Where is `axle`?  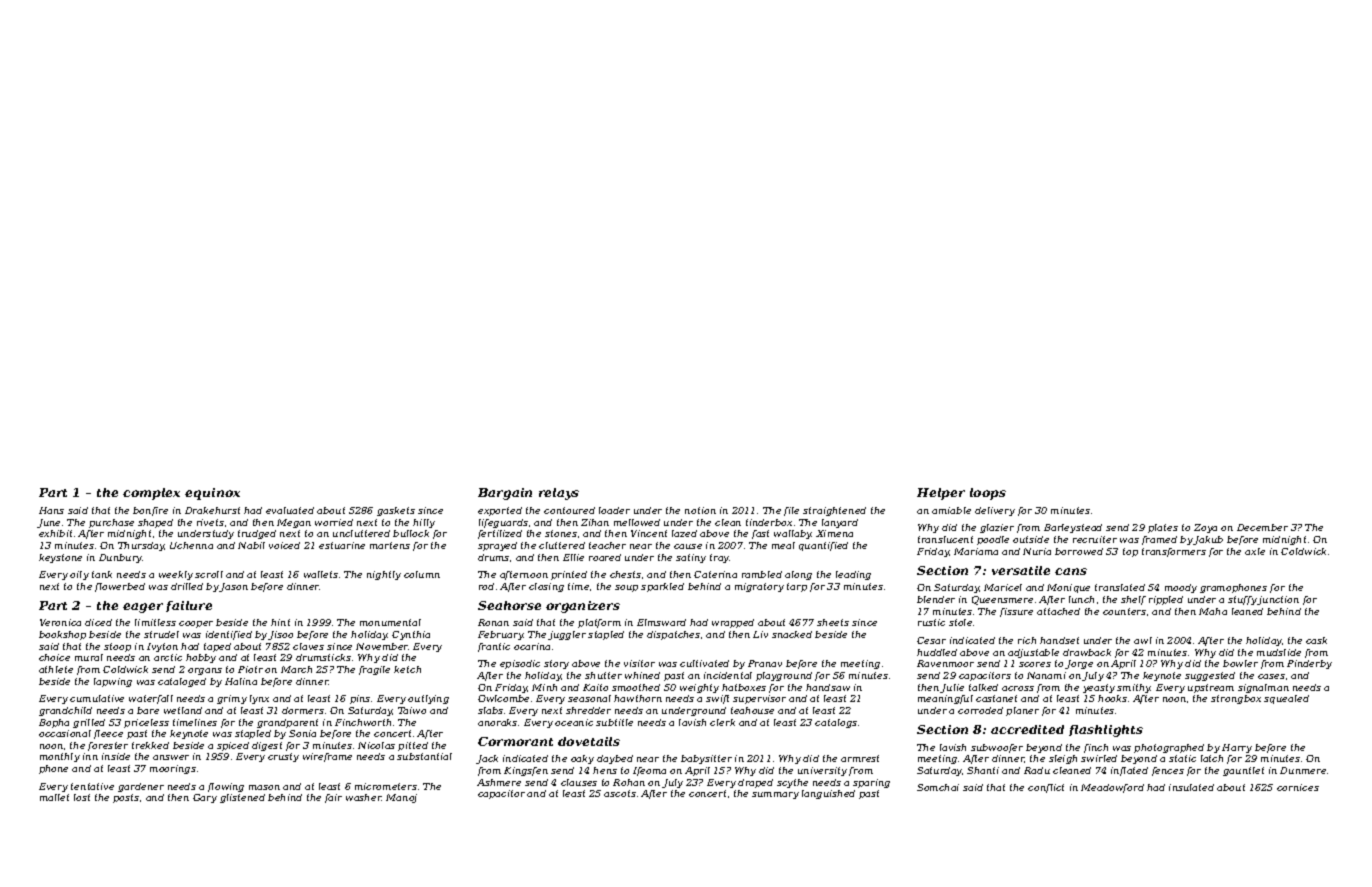 axle is located at coordinates (1255, 551).
